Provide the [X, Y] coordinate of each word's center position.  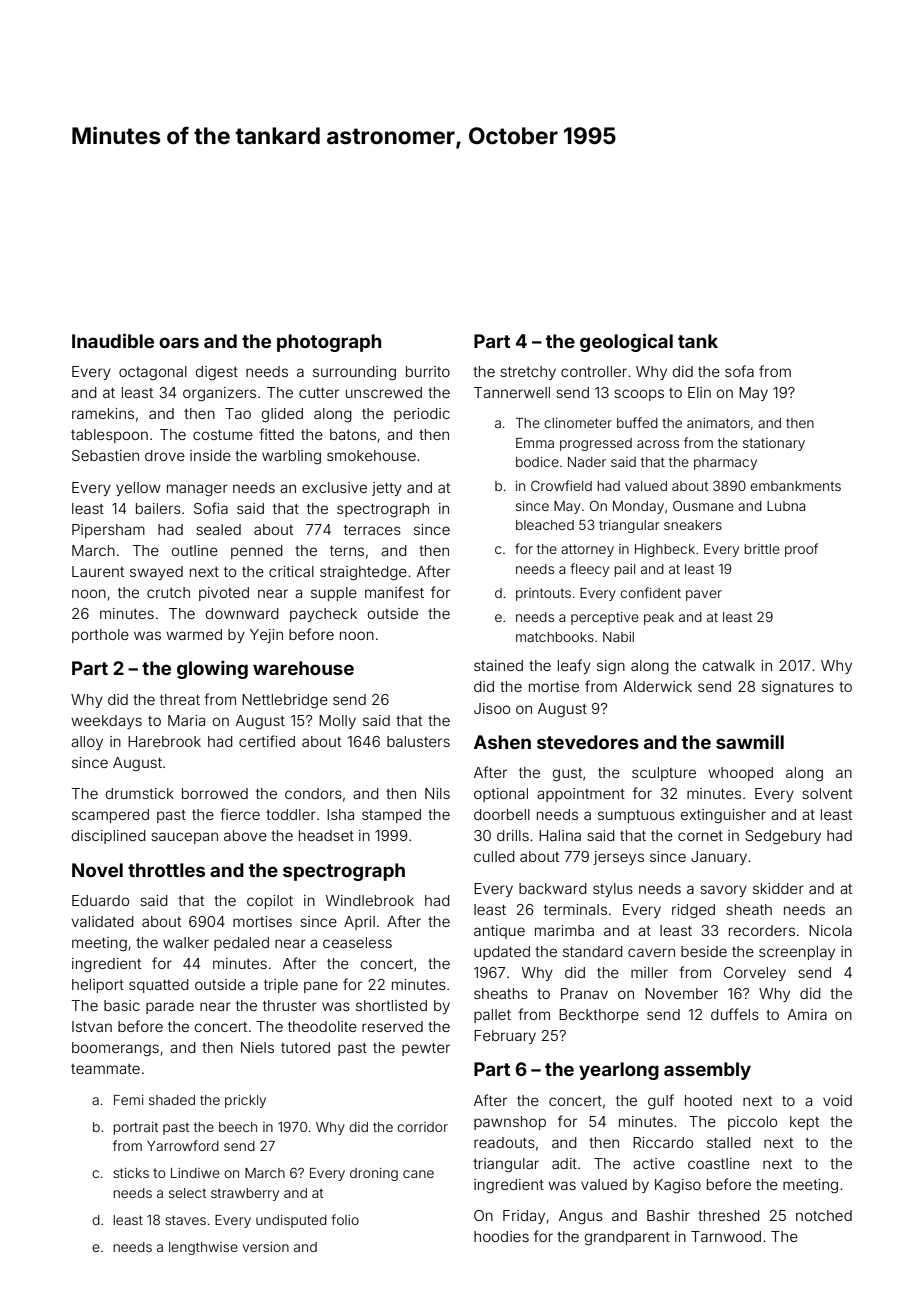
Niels [257, 1047]
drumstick [139, 793]
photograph [329, 343]
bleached [545, 525]
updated [502, 953]
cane [418, 1174]
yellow [138, 489]
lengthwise [203, 1248]
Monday [638, 507]
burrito [428, 371]
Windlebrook [370, 900]
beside [704, 951]
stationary [774, 444]
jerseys [619, 858]
